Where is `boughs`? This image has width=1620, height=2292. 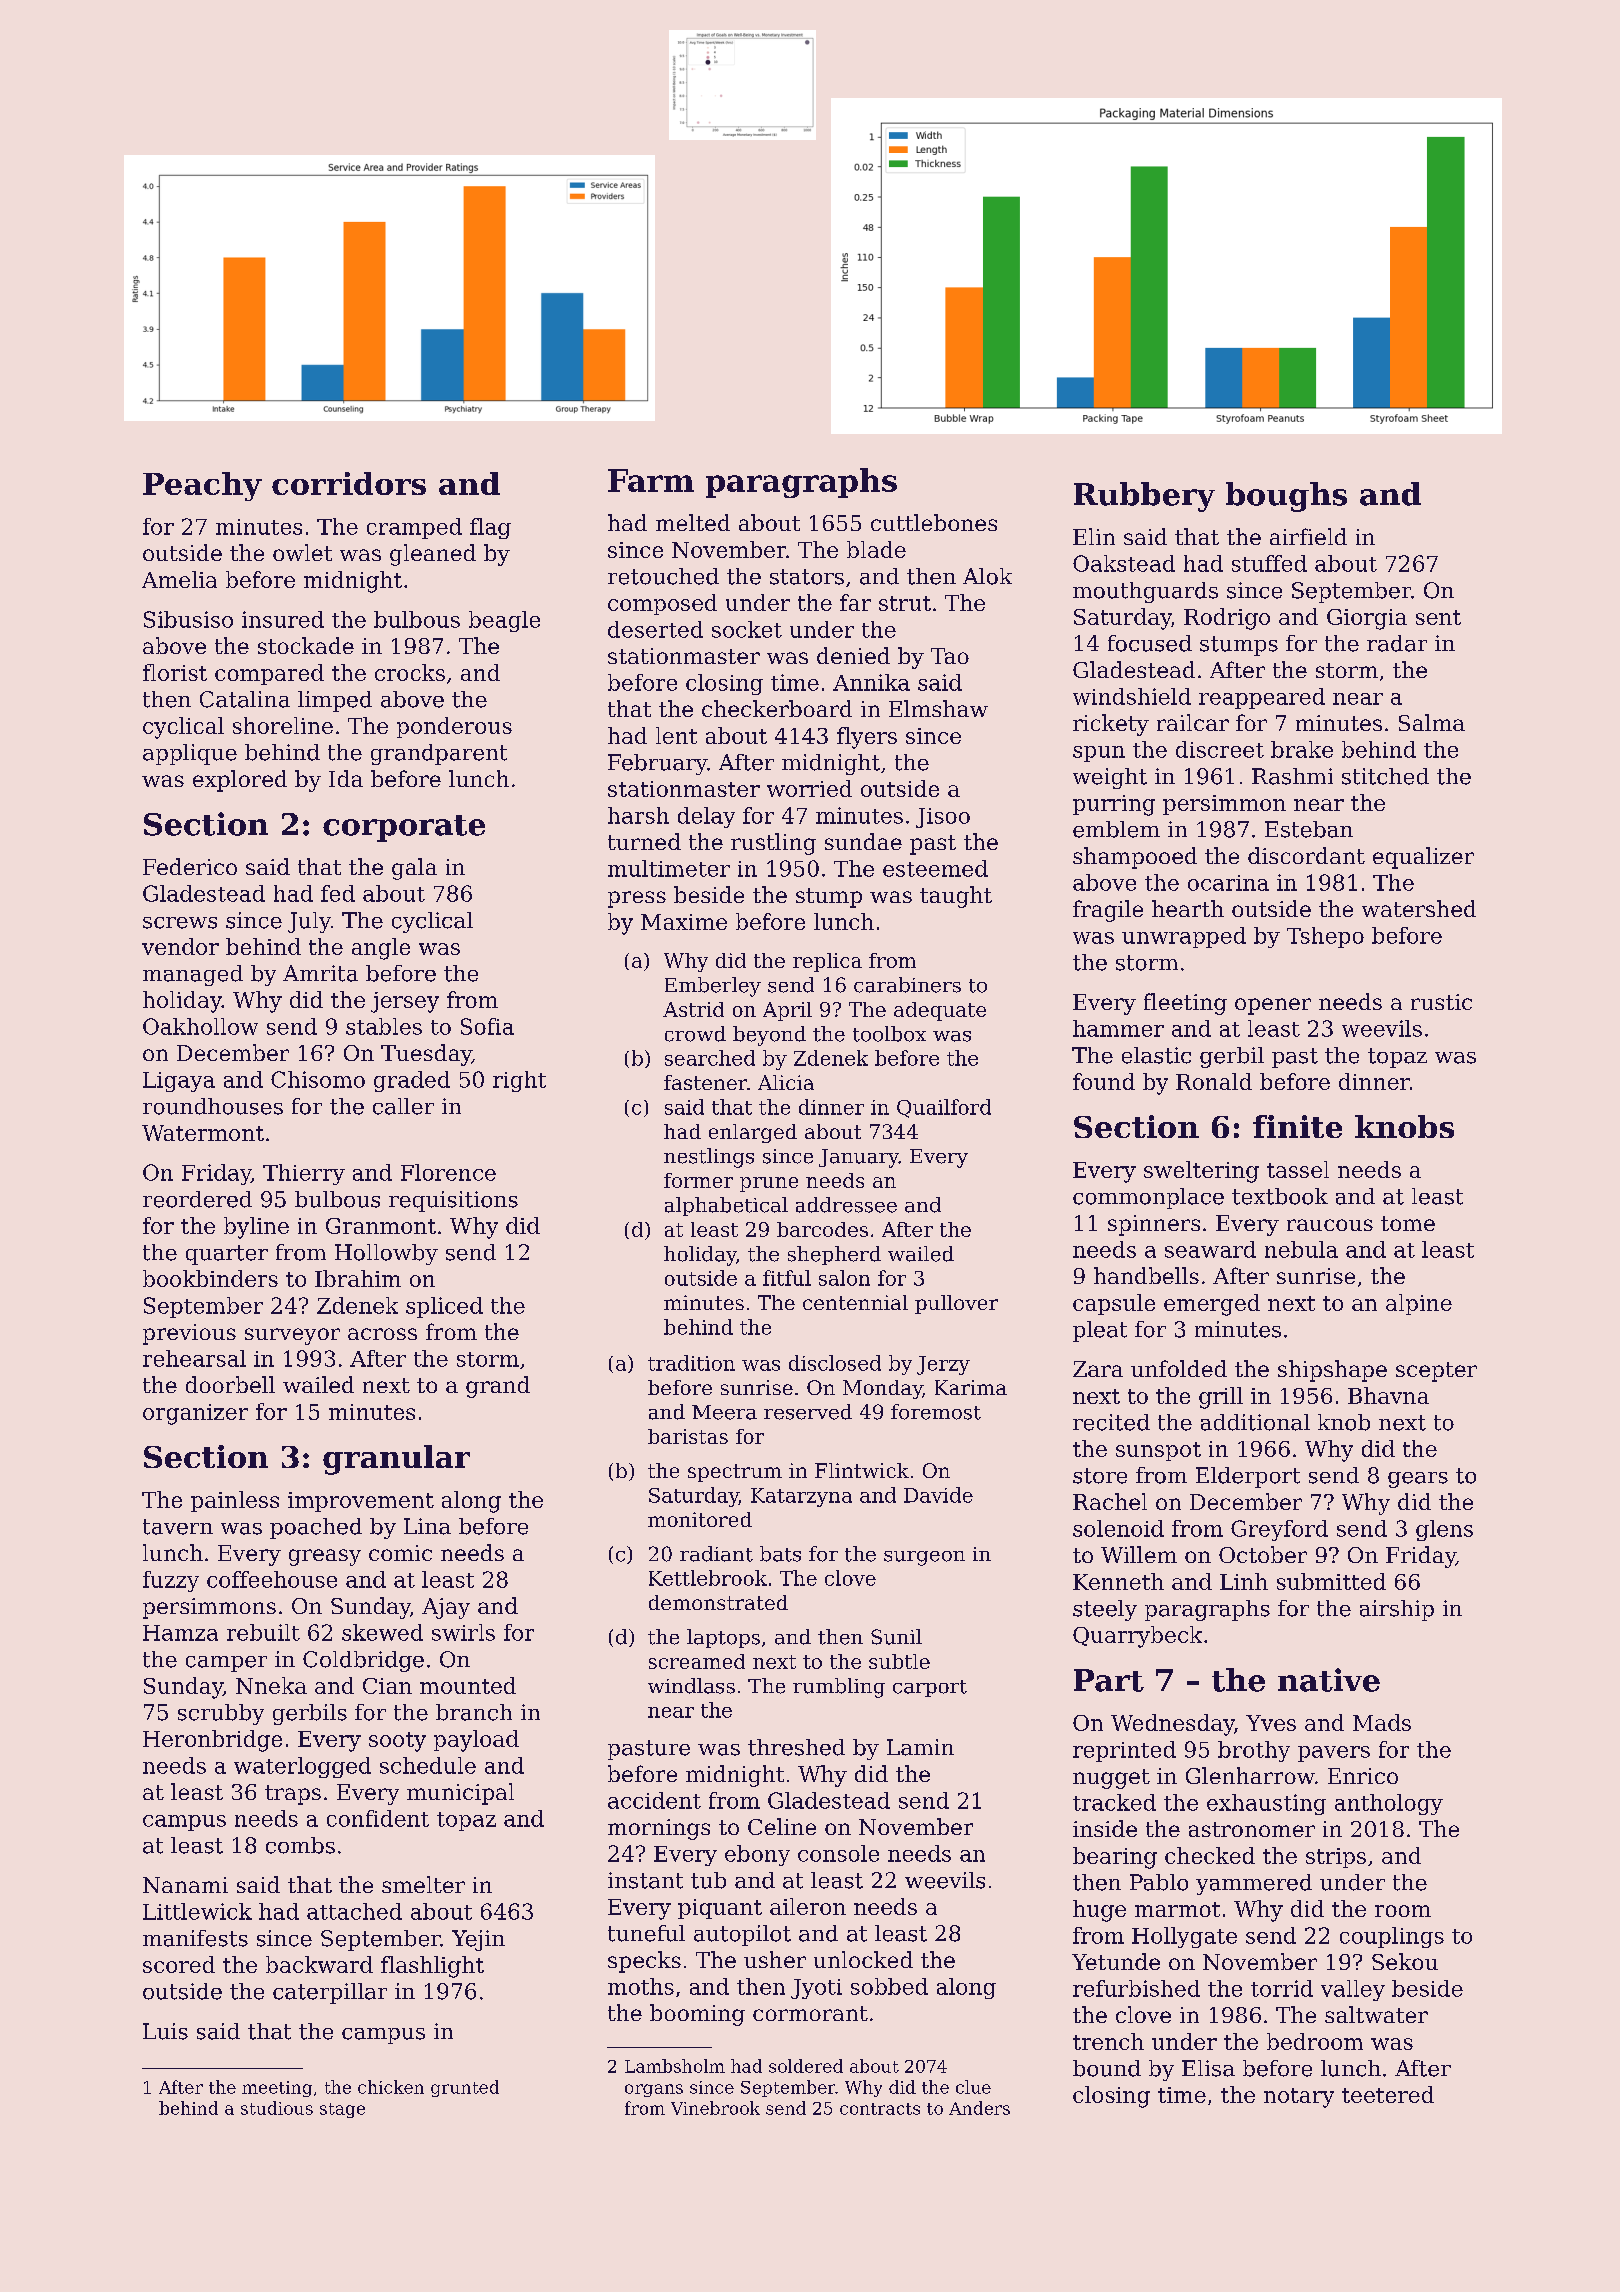 boughs is located at coordinates (1286, 497).
